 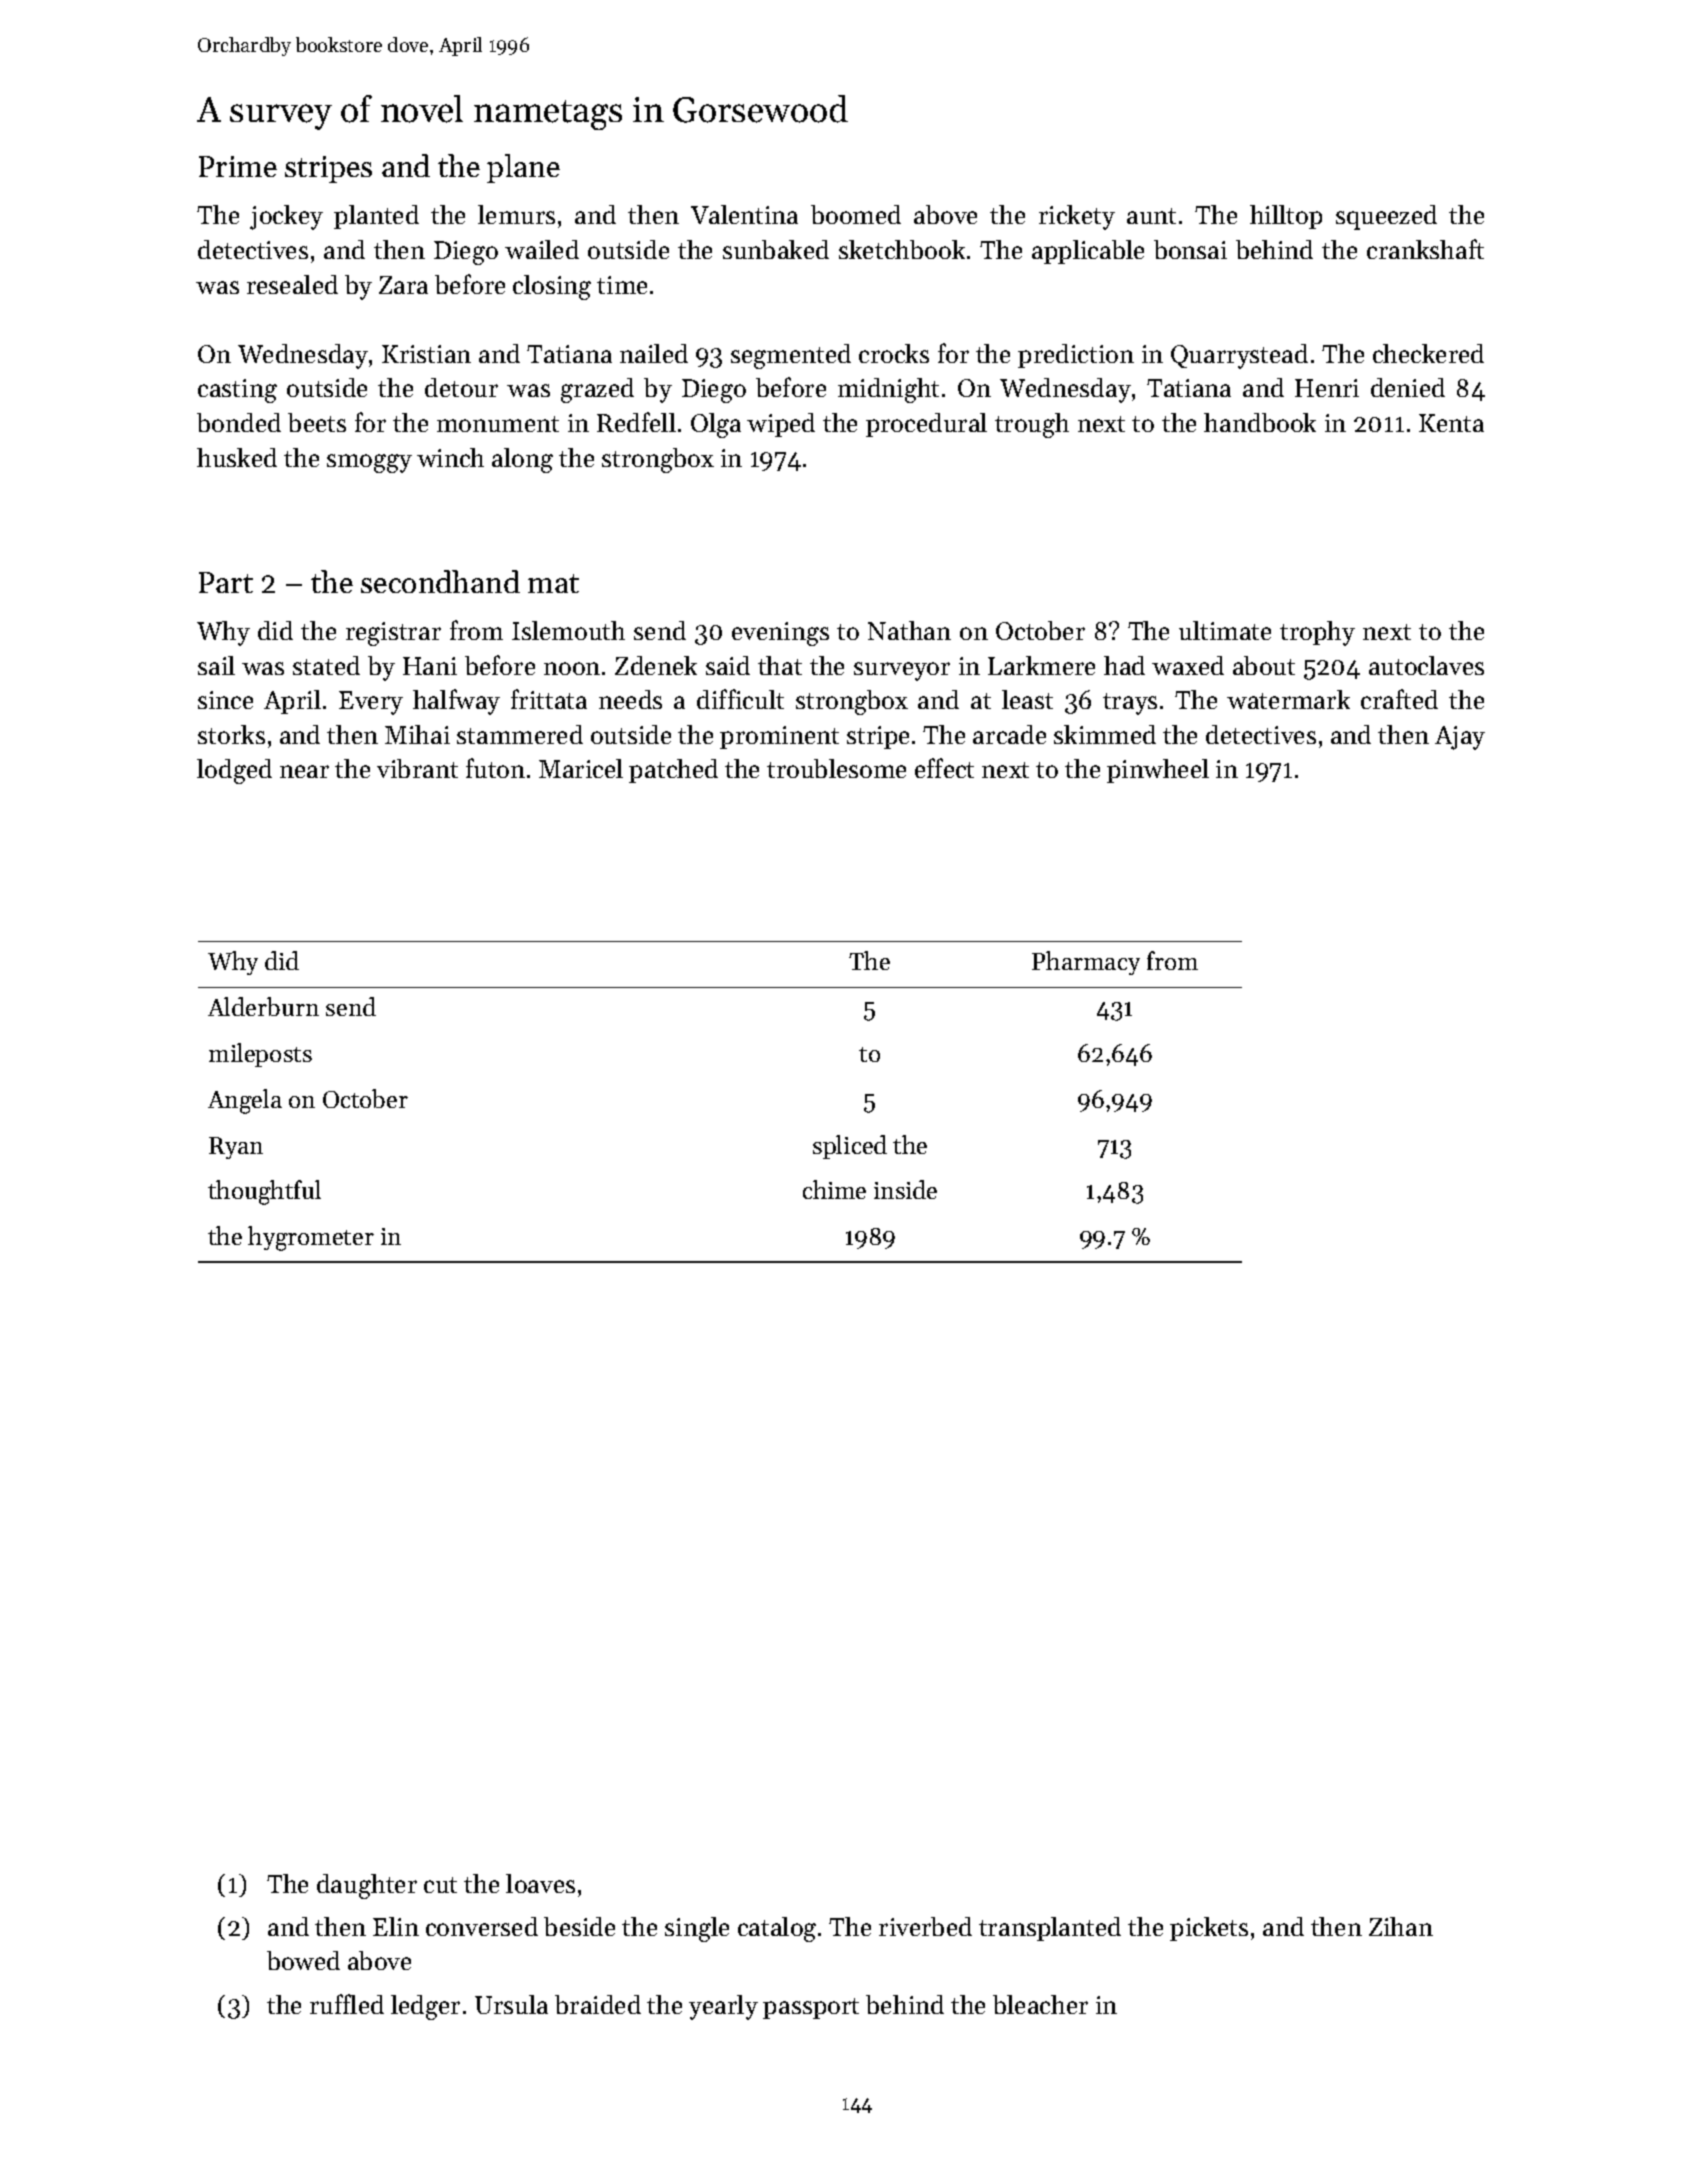 What do you see at coordinates (450, 457) in the image?
I see `winch` at bounding box center [450, 457].
